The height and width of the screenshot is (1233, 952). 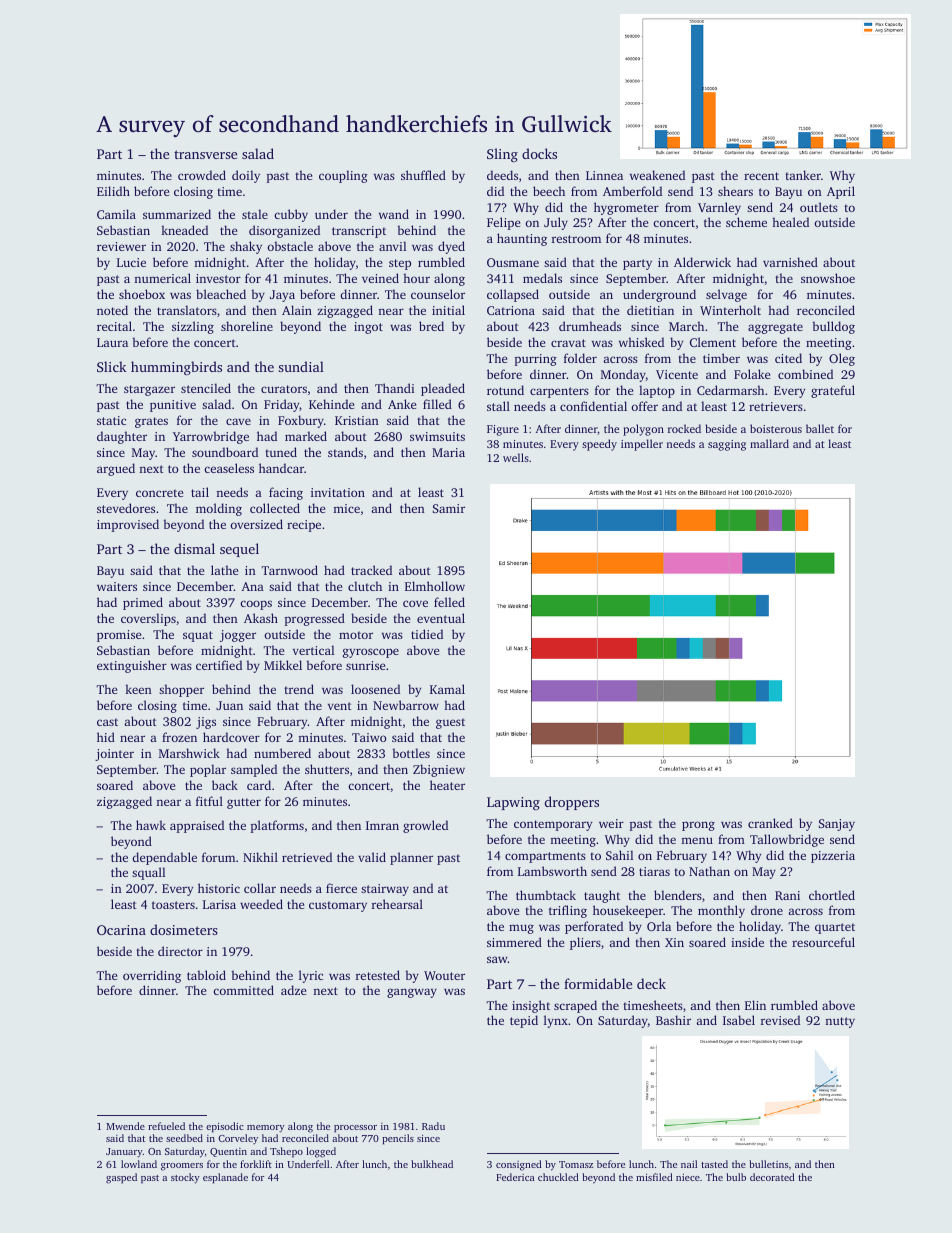 I want to click on coupling, so click(x=343, y=176).
